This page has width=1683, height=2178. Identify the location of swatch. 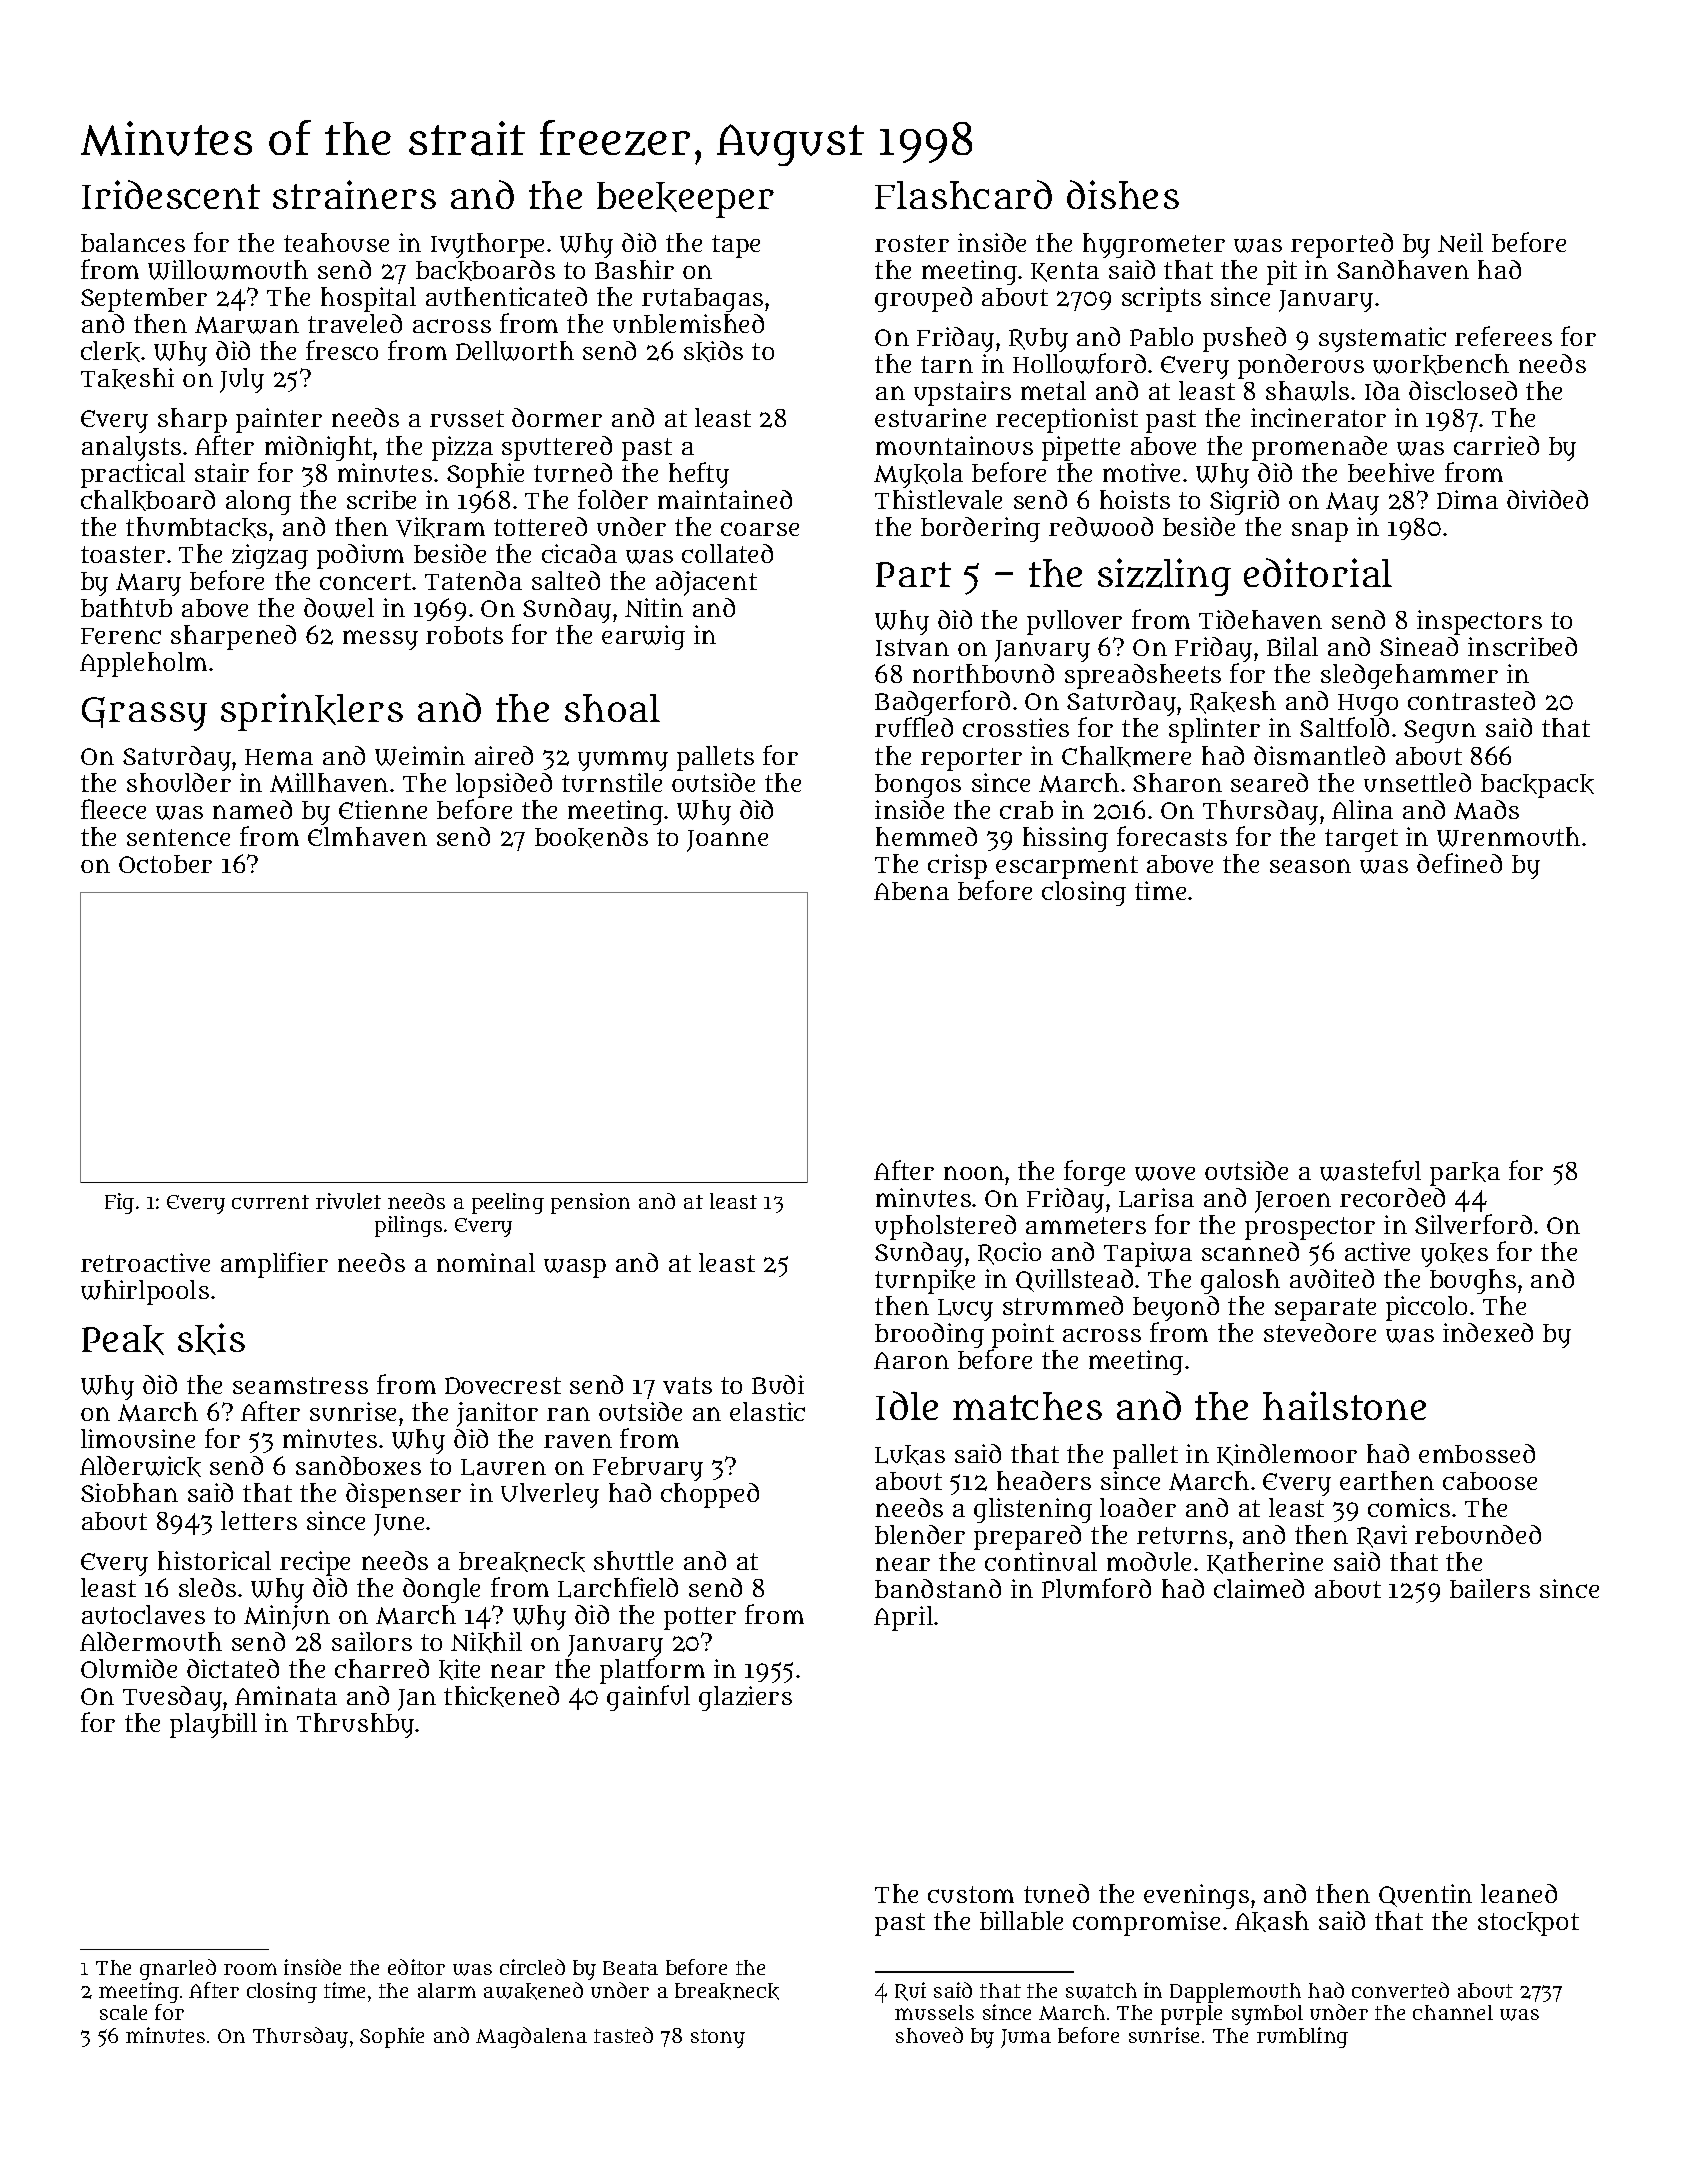
(1101, 1991).
